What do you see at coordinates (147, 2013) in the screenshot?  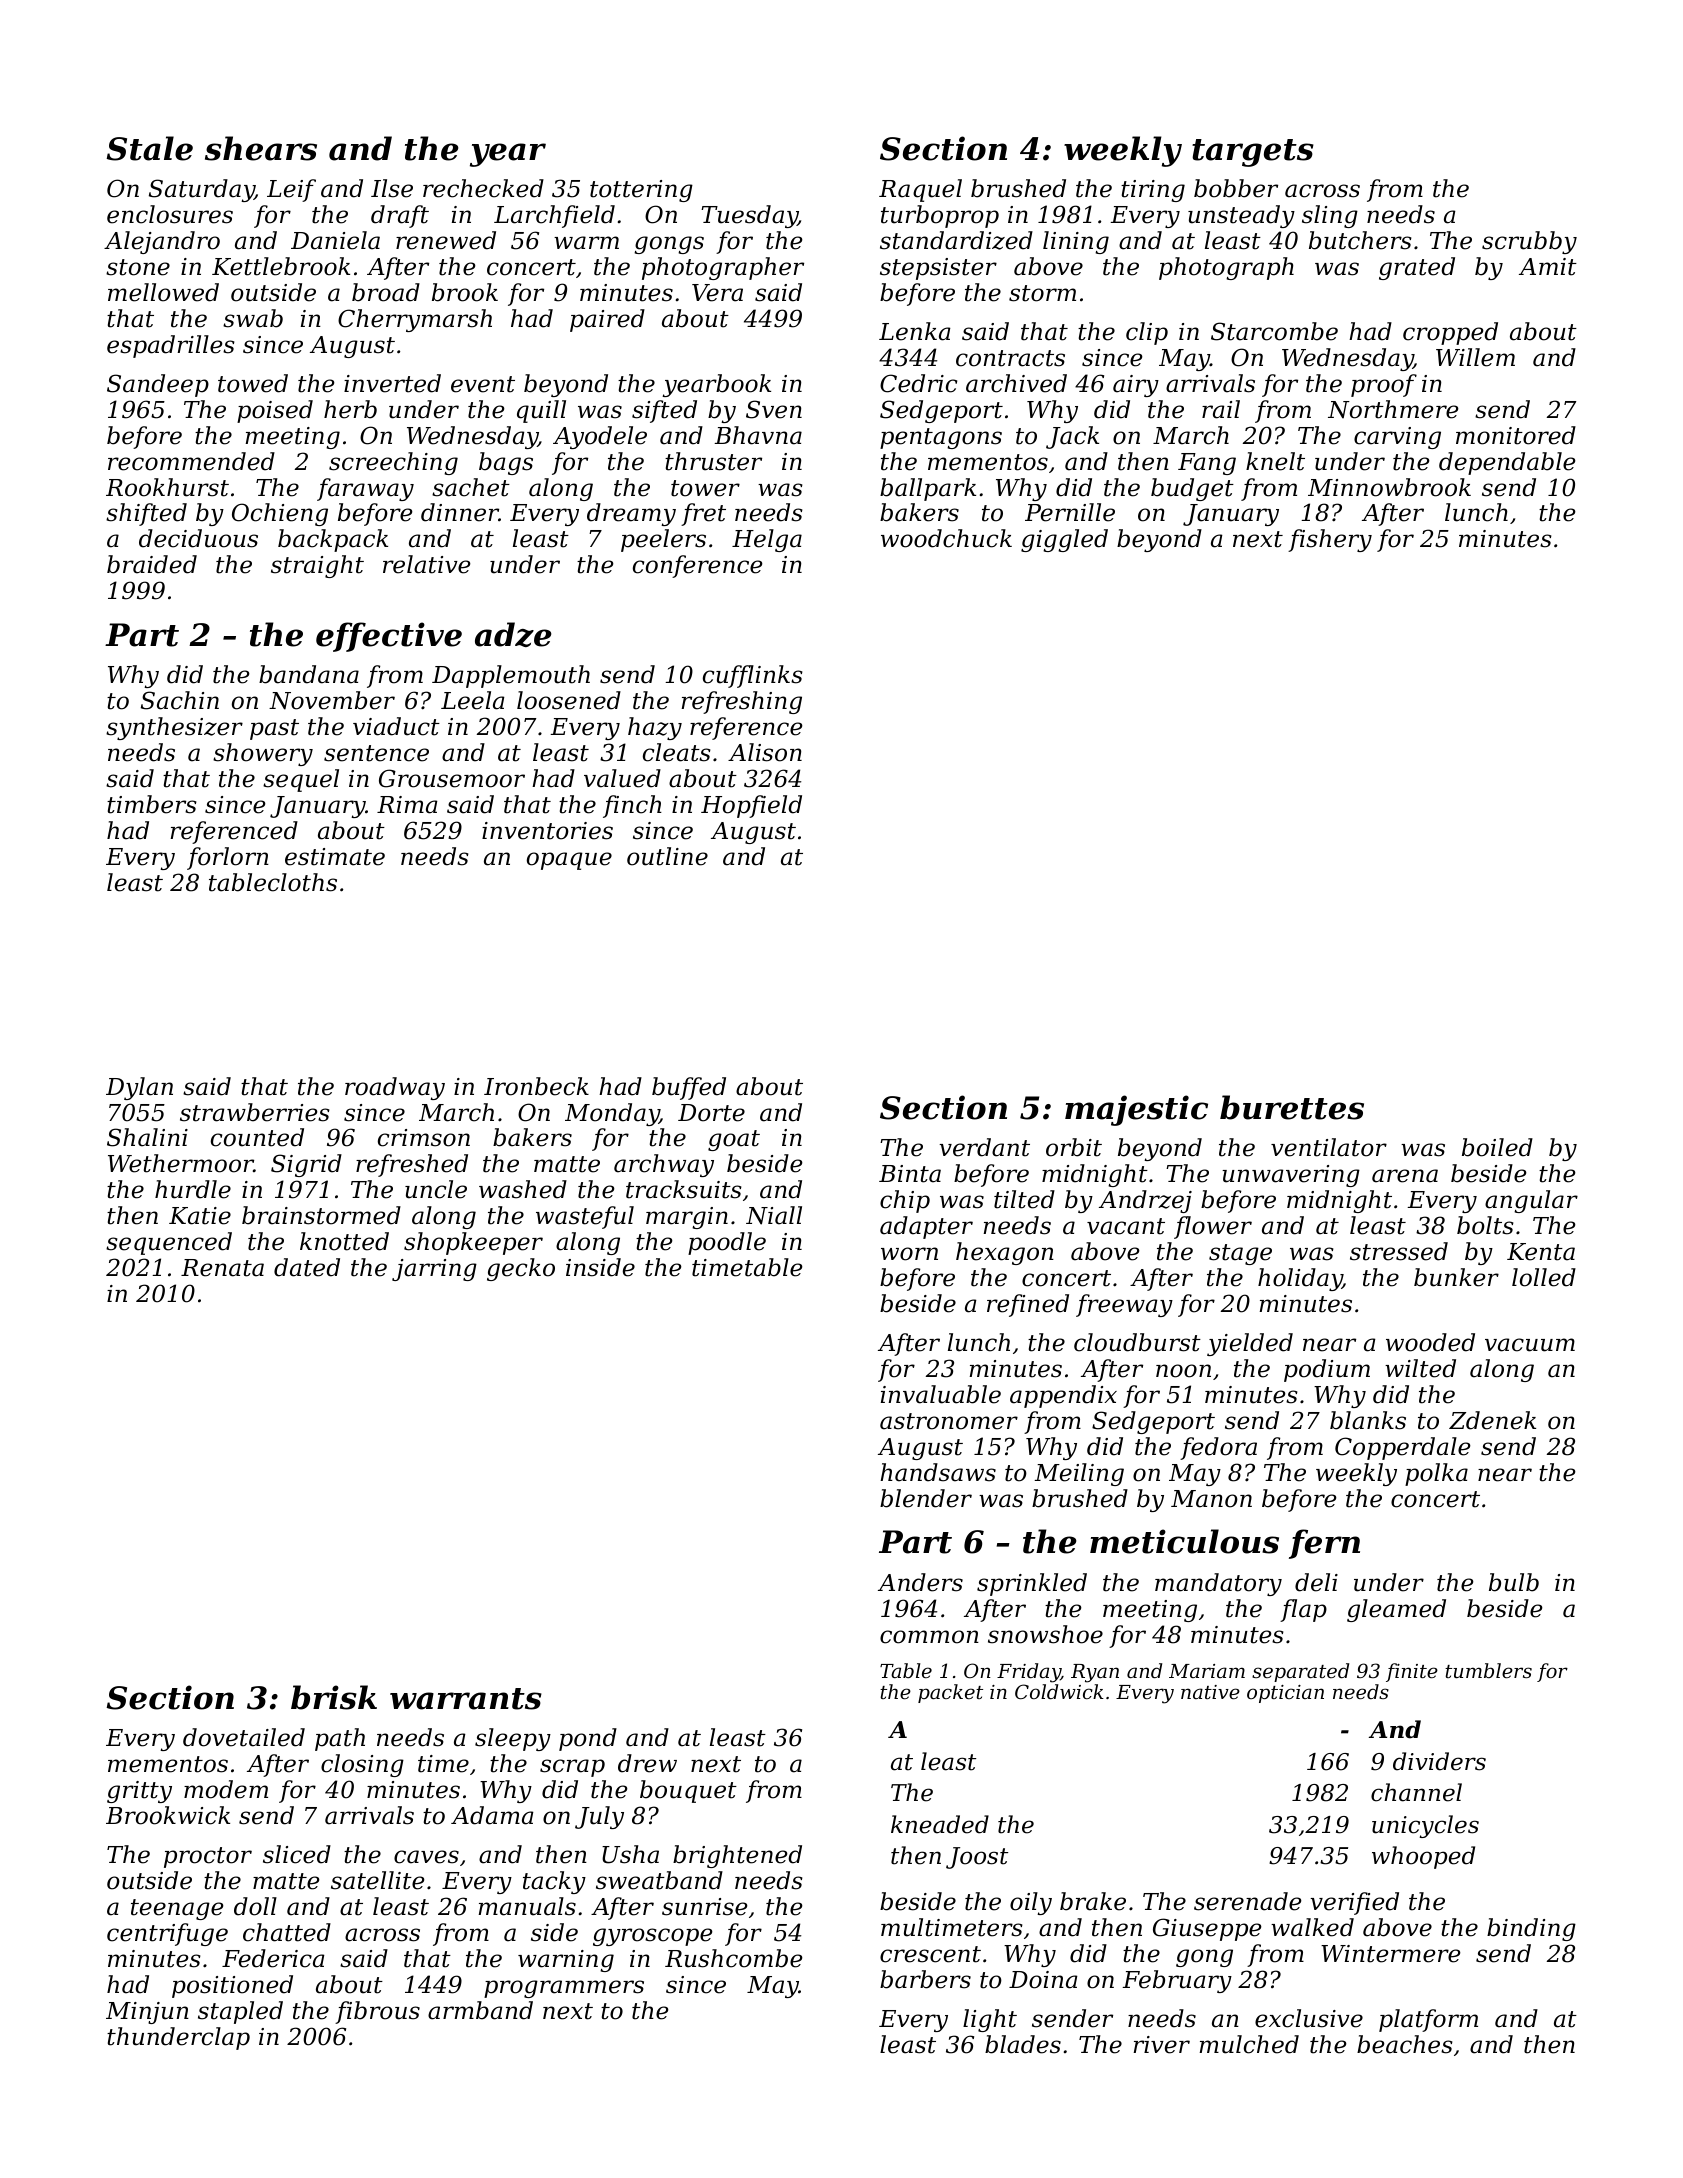 I see `Minjun` at bounding box center [147, 2013].
